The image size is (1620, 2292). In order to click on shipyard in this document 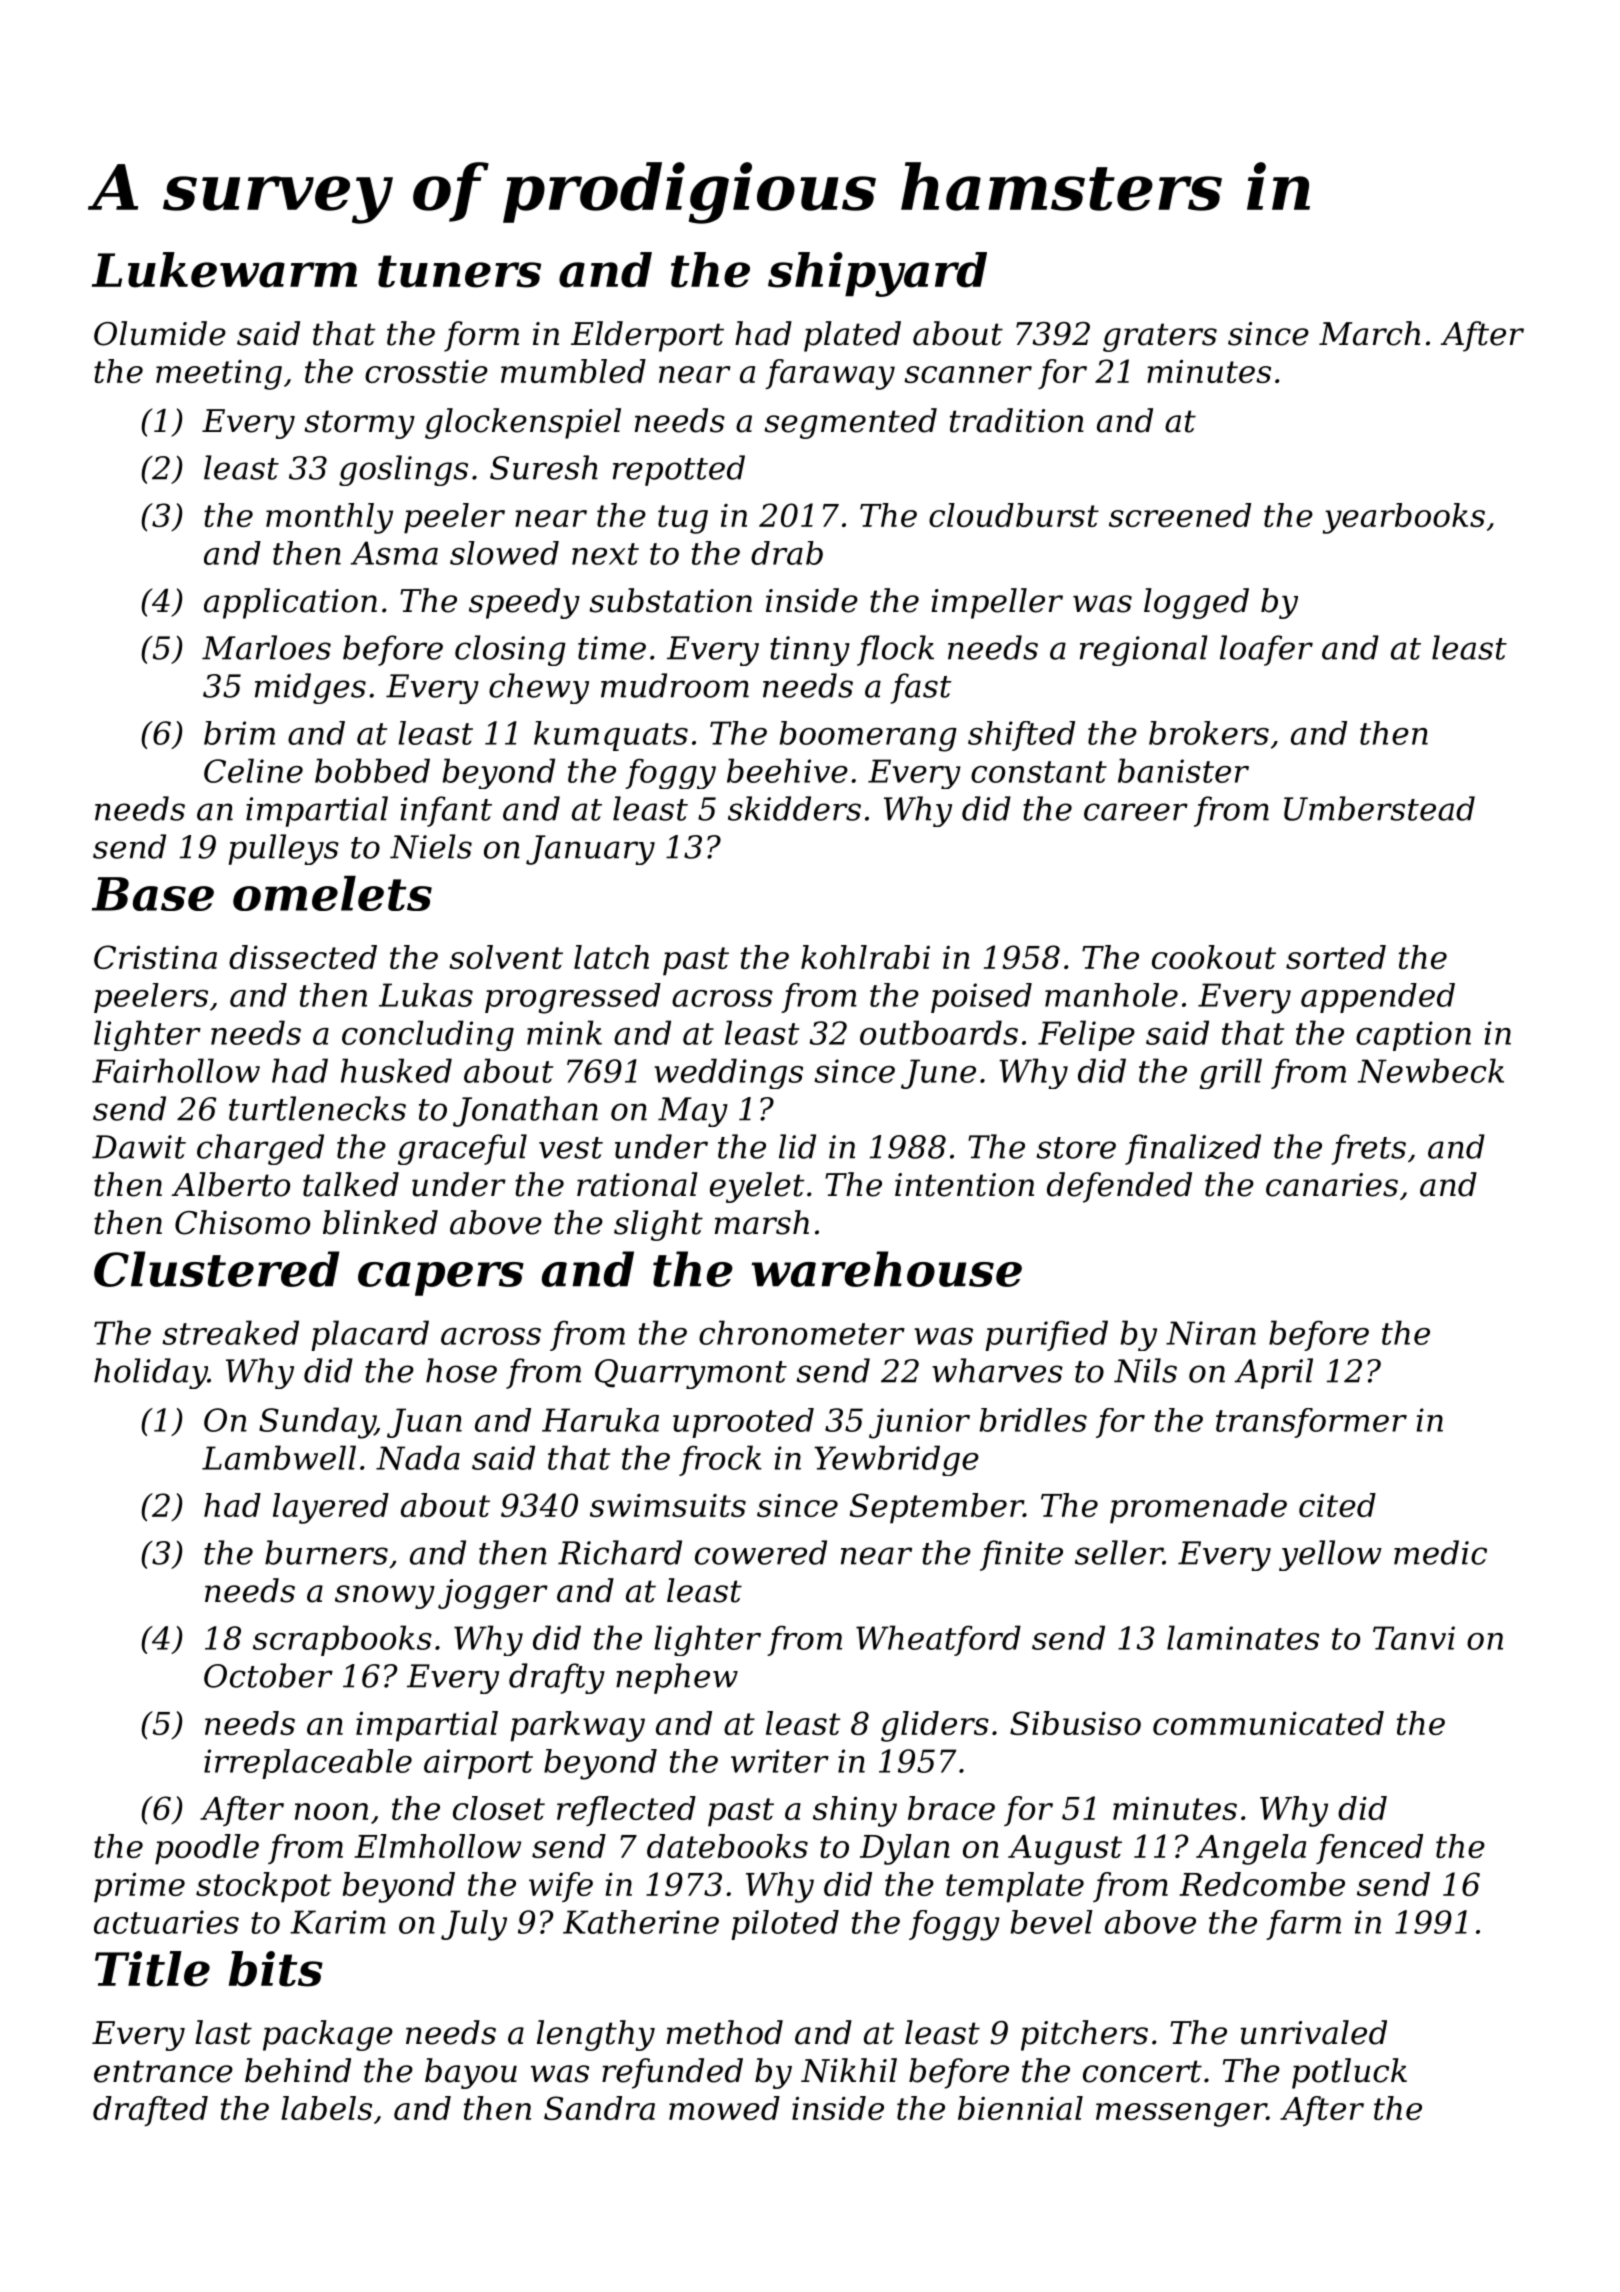, I will do `click(877, 274)`.
